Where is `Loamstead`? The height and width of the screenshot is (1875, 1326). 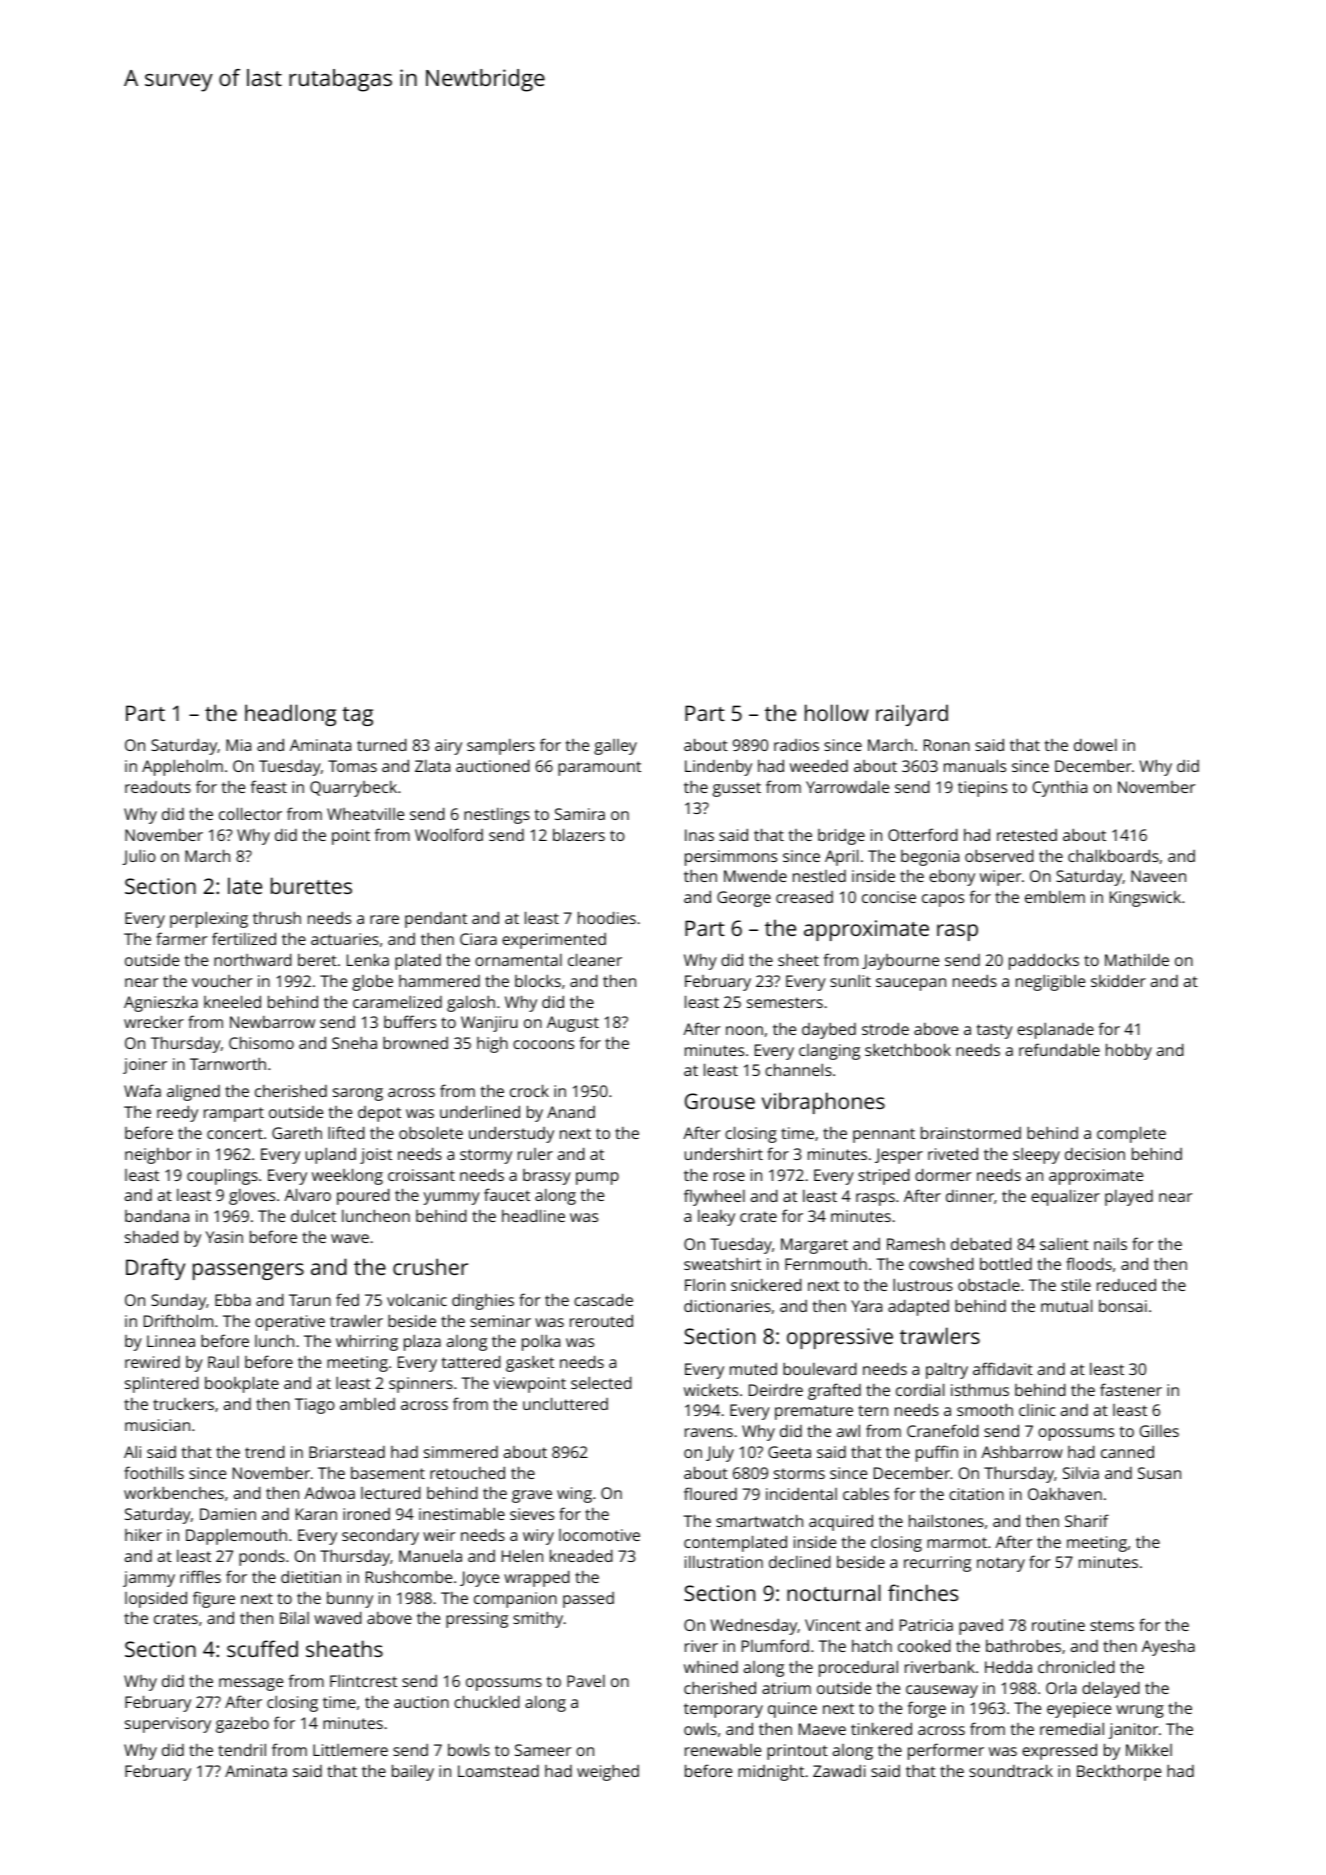
Loamstead is located at coordinates (498, 1771).
